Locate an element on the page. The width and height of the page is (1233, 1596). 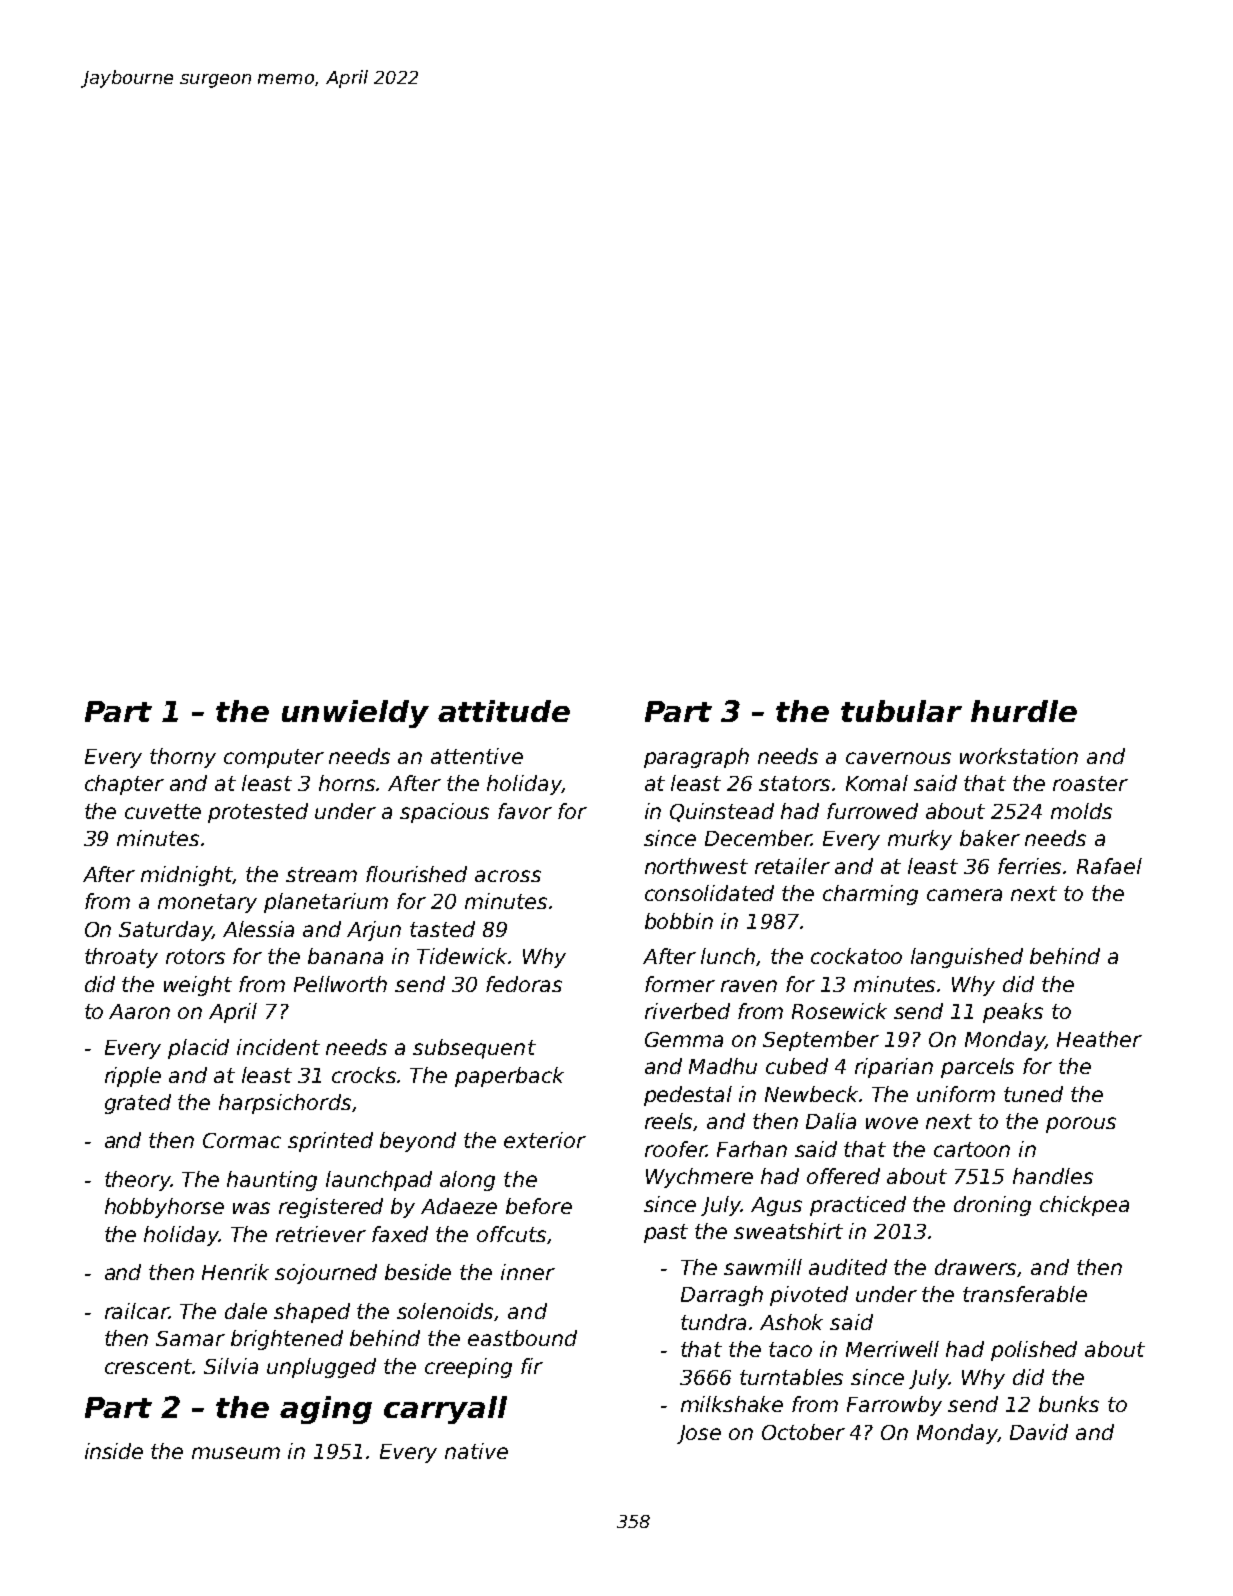
attitude is located at coordinates (504, 711).
